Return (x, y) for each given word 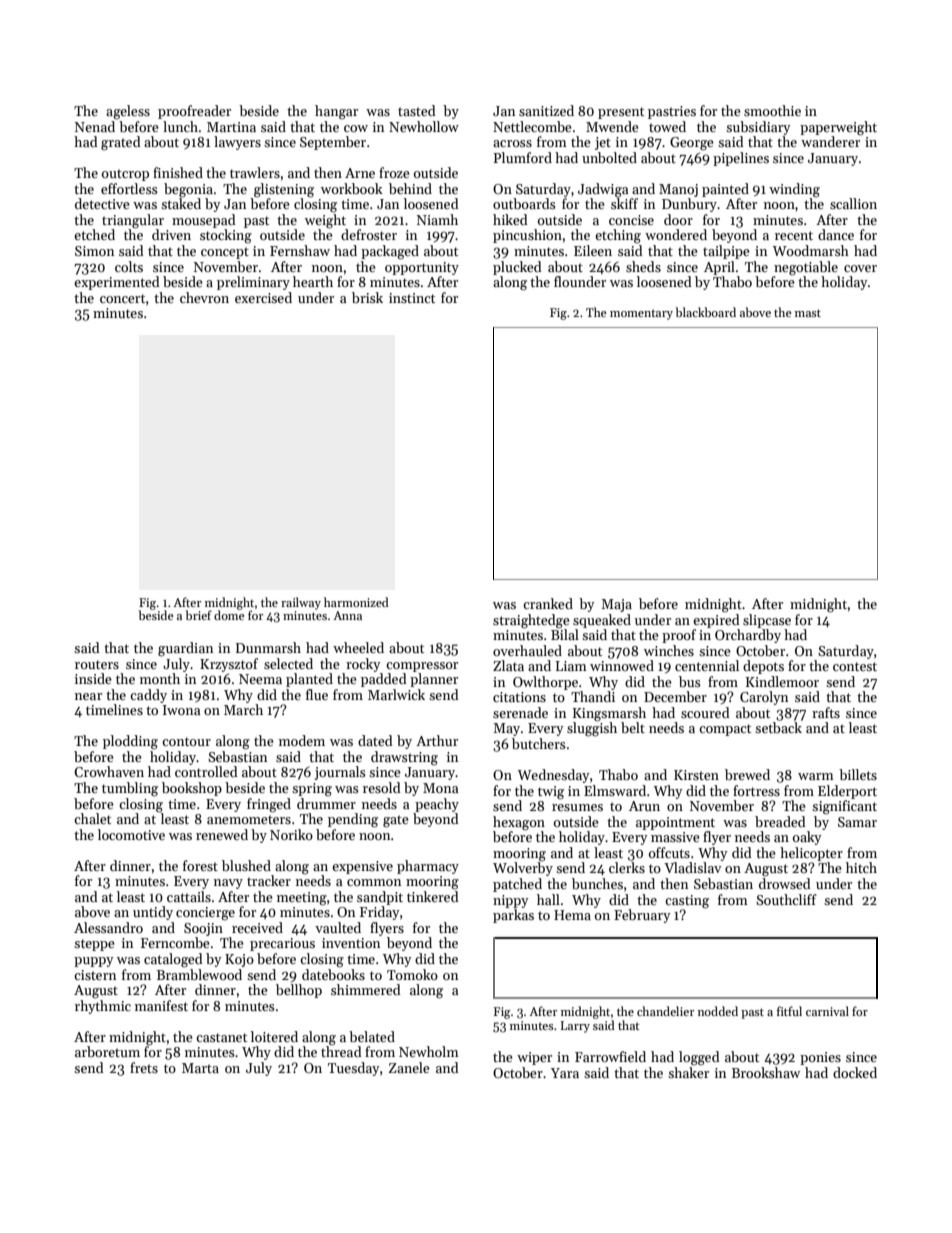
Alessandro (108, 927)
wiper (534, 1058)
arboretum (107, 1051)
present (621, 113)
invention (351, 943)
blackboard (706, 312)
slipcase (767, 621)
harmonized (356, 602)
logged (699, 1058)
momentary (641, 314)
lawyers (237, 143)
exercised (263, 297)
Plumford (523, 157)
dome (229, 615)
